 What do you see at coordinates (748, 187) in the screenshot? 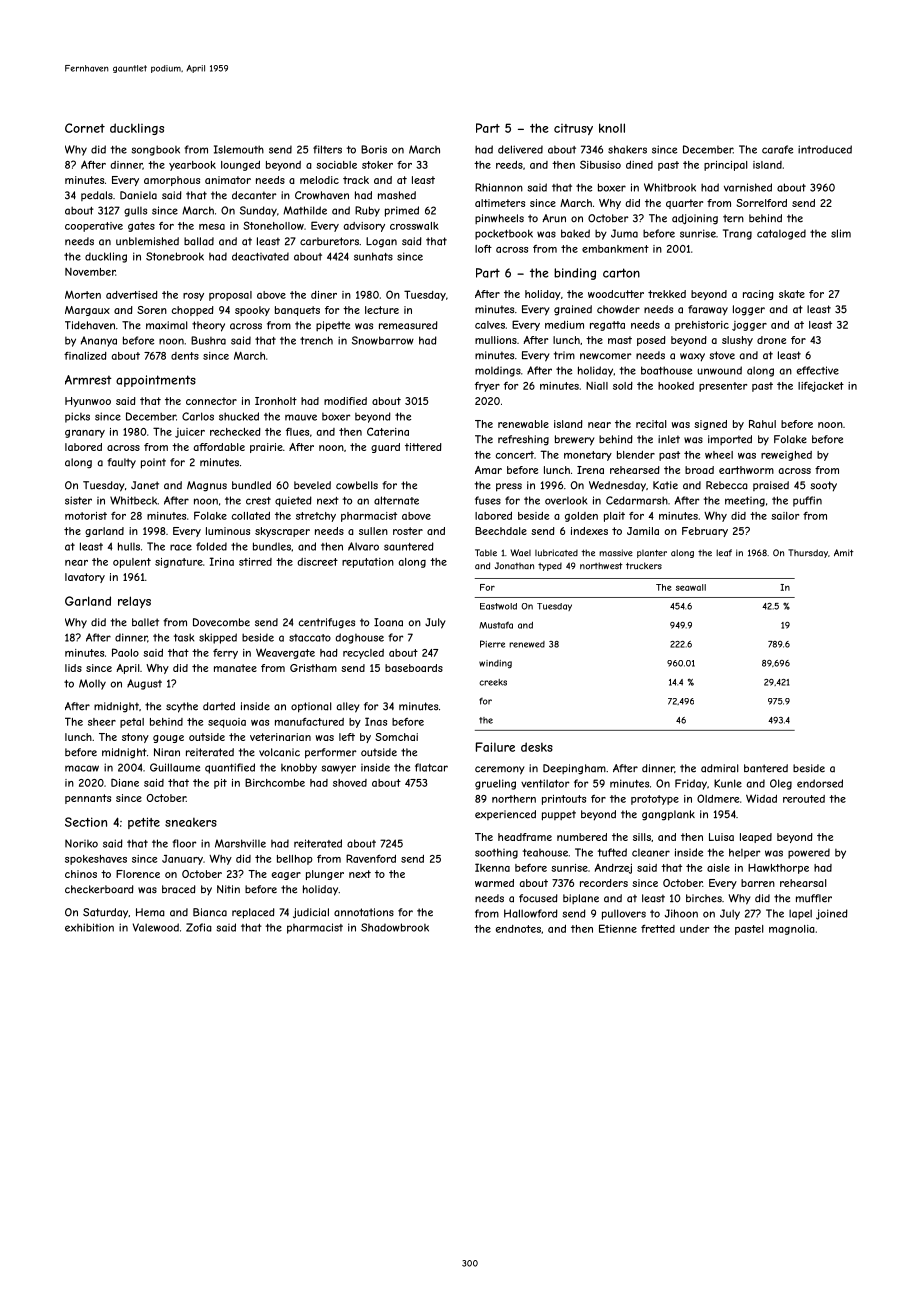
I see `varnished` at bounding box center [748, 187].
